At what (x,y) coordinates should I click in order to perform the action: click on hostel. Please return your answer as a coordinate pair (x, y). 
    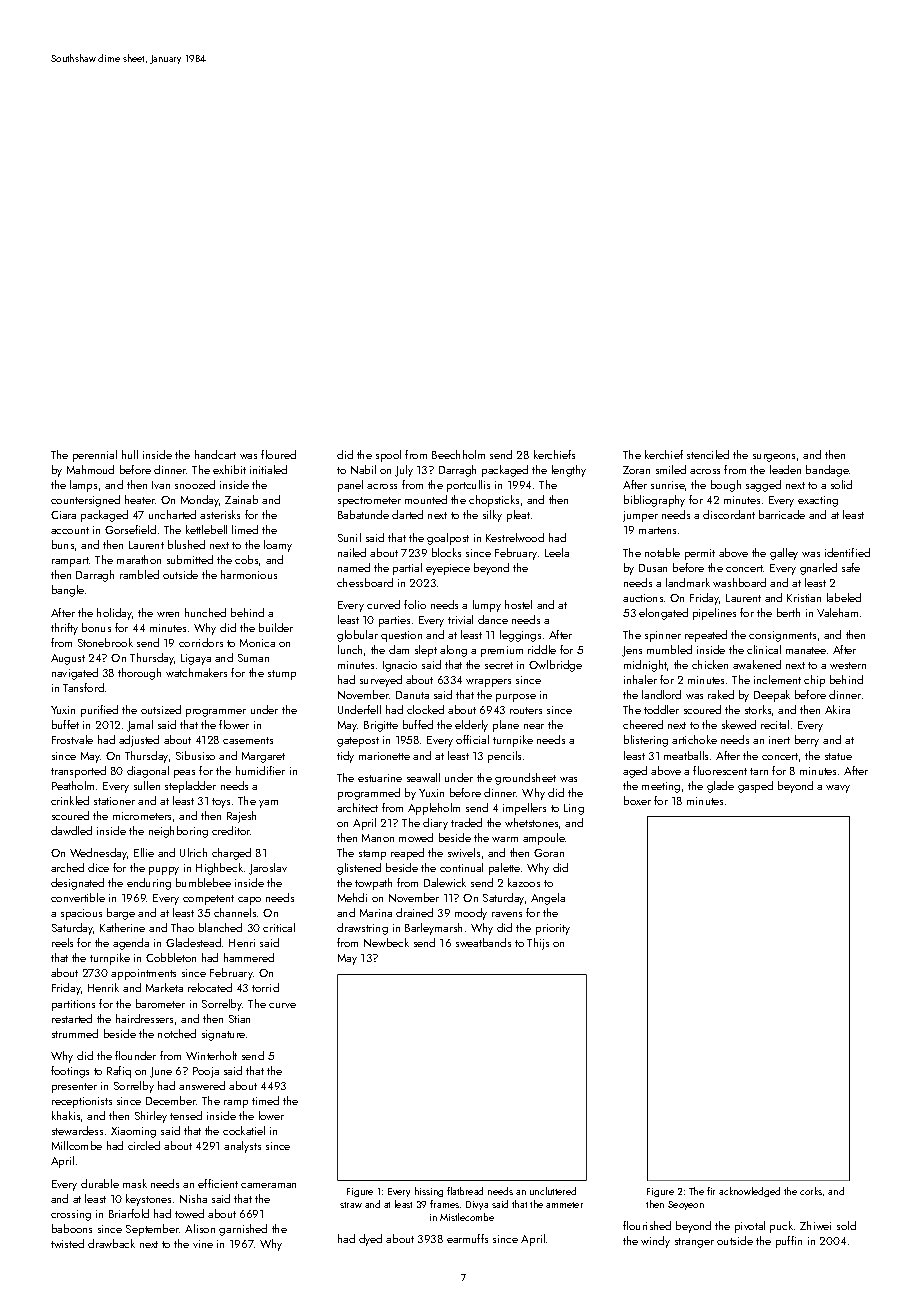
    Looking at the image, I should click on (518, 604).
